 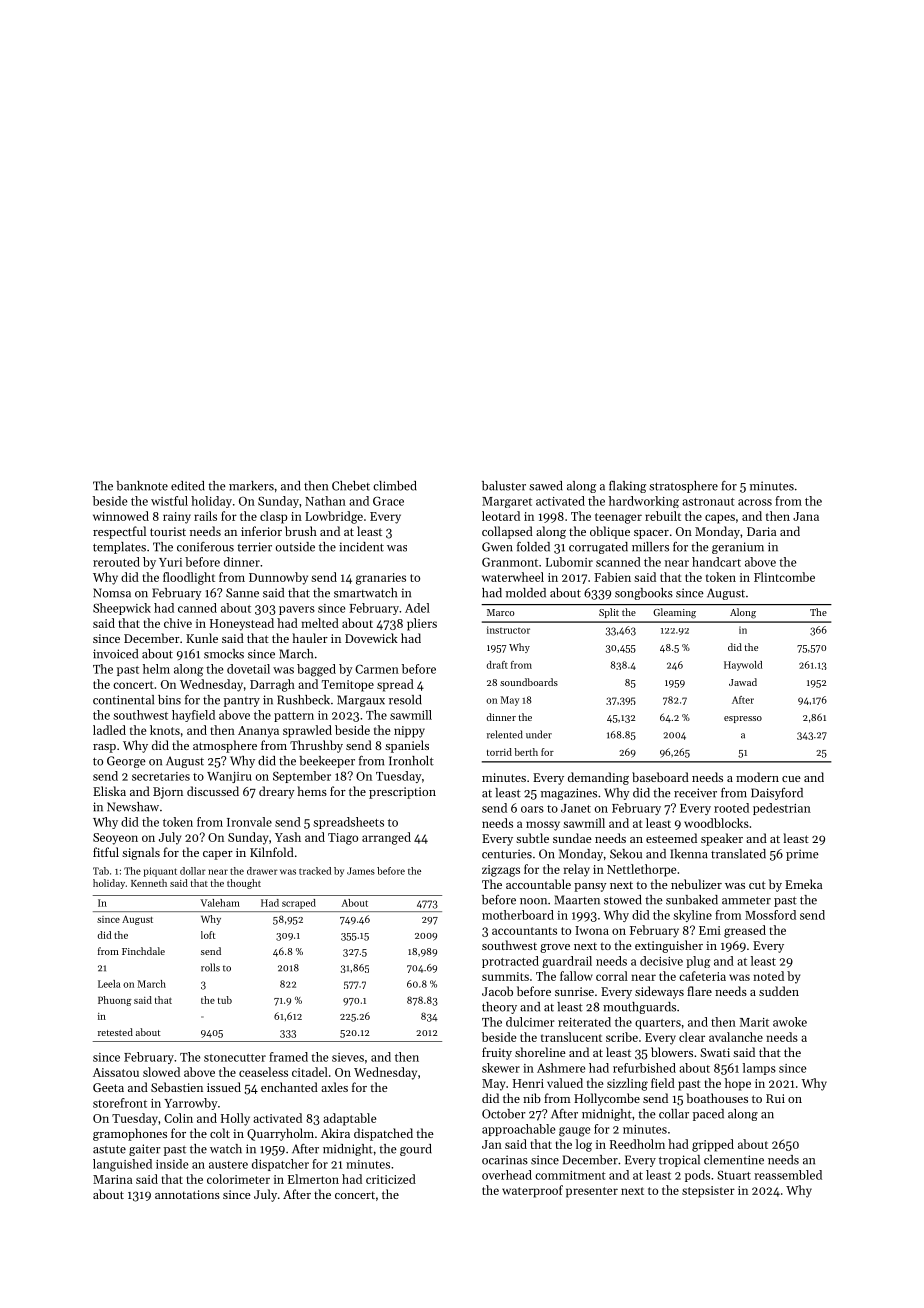 What do you see at coordinates (770, 915) in the screenshot?
I see `Mossford` at bounding box center [770, 915].
